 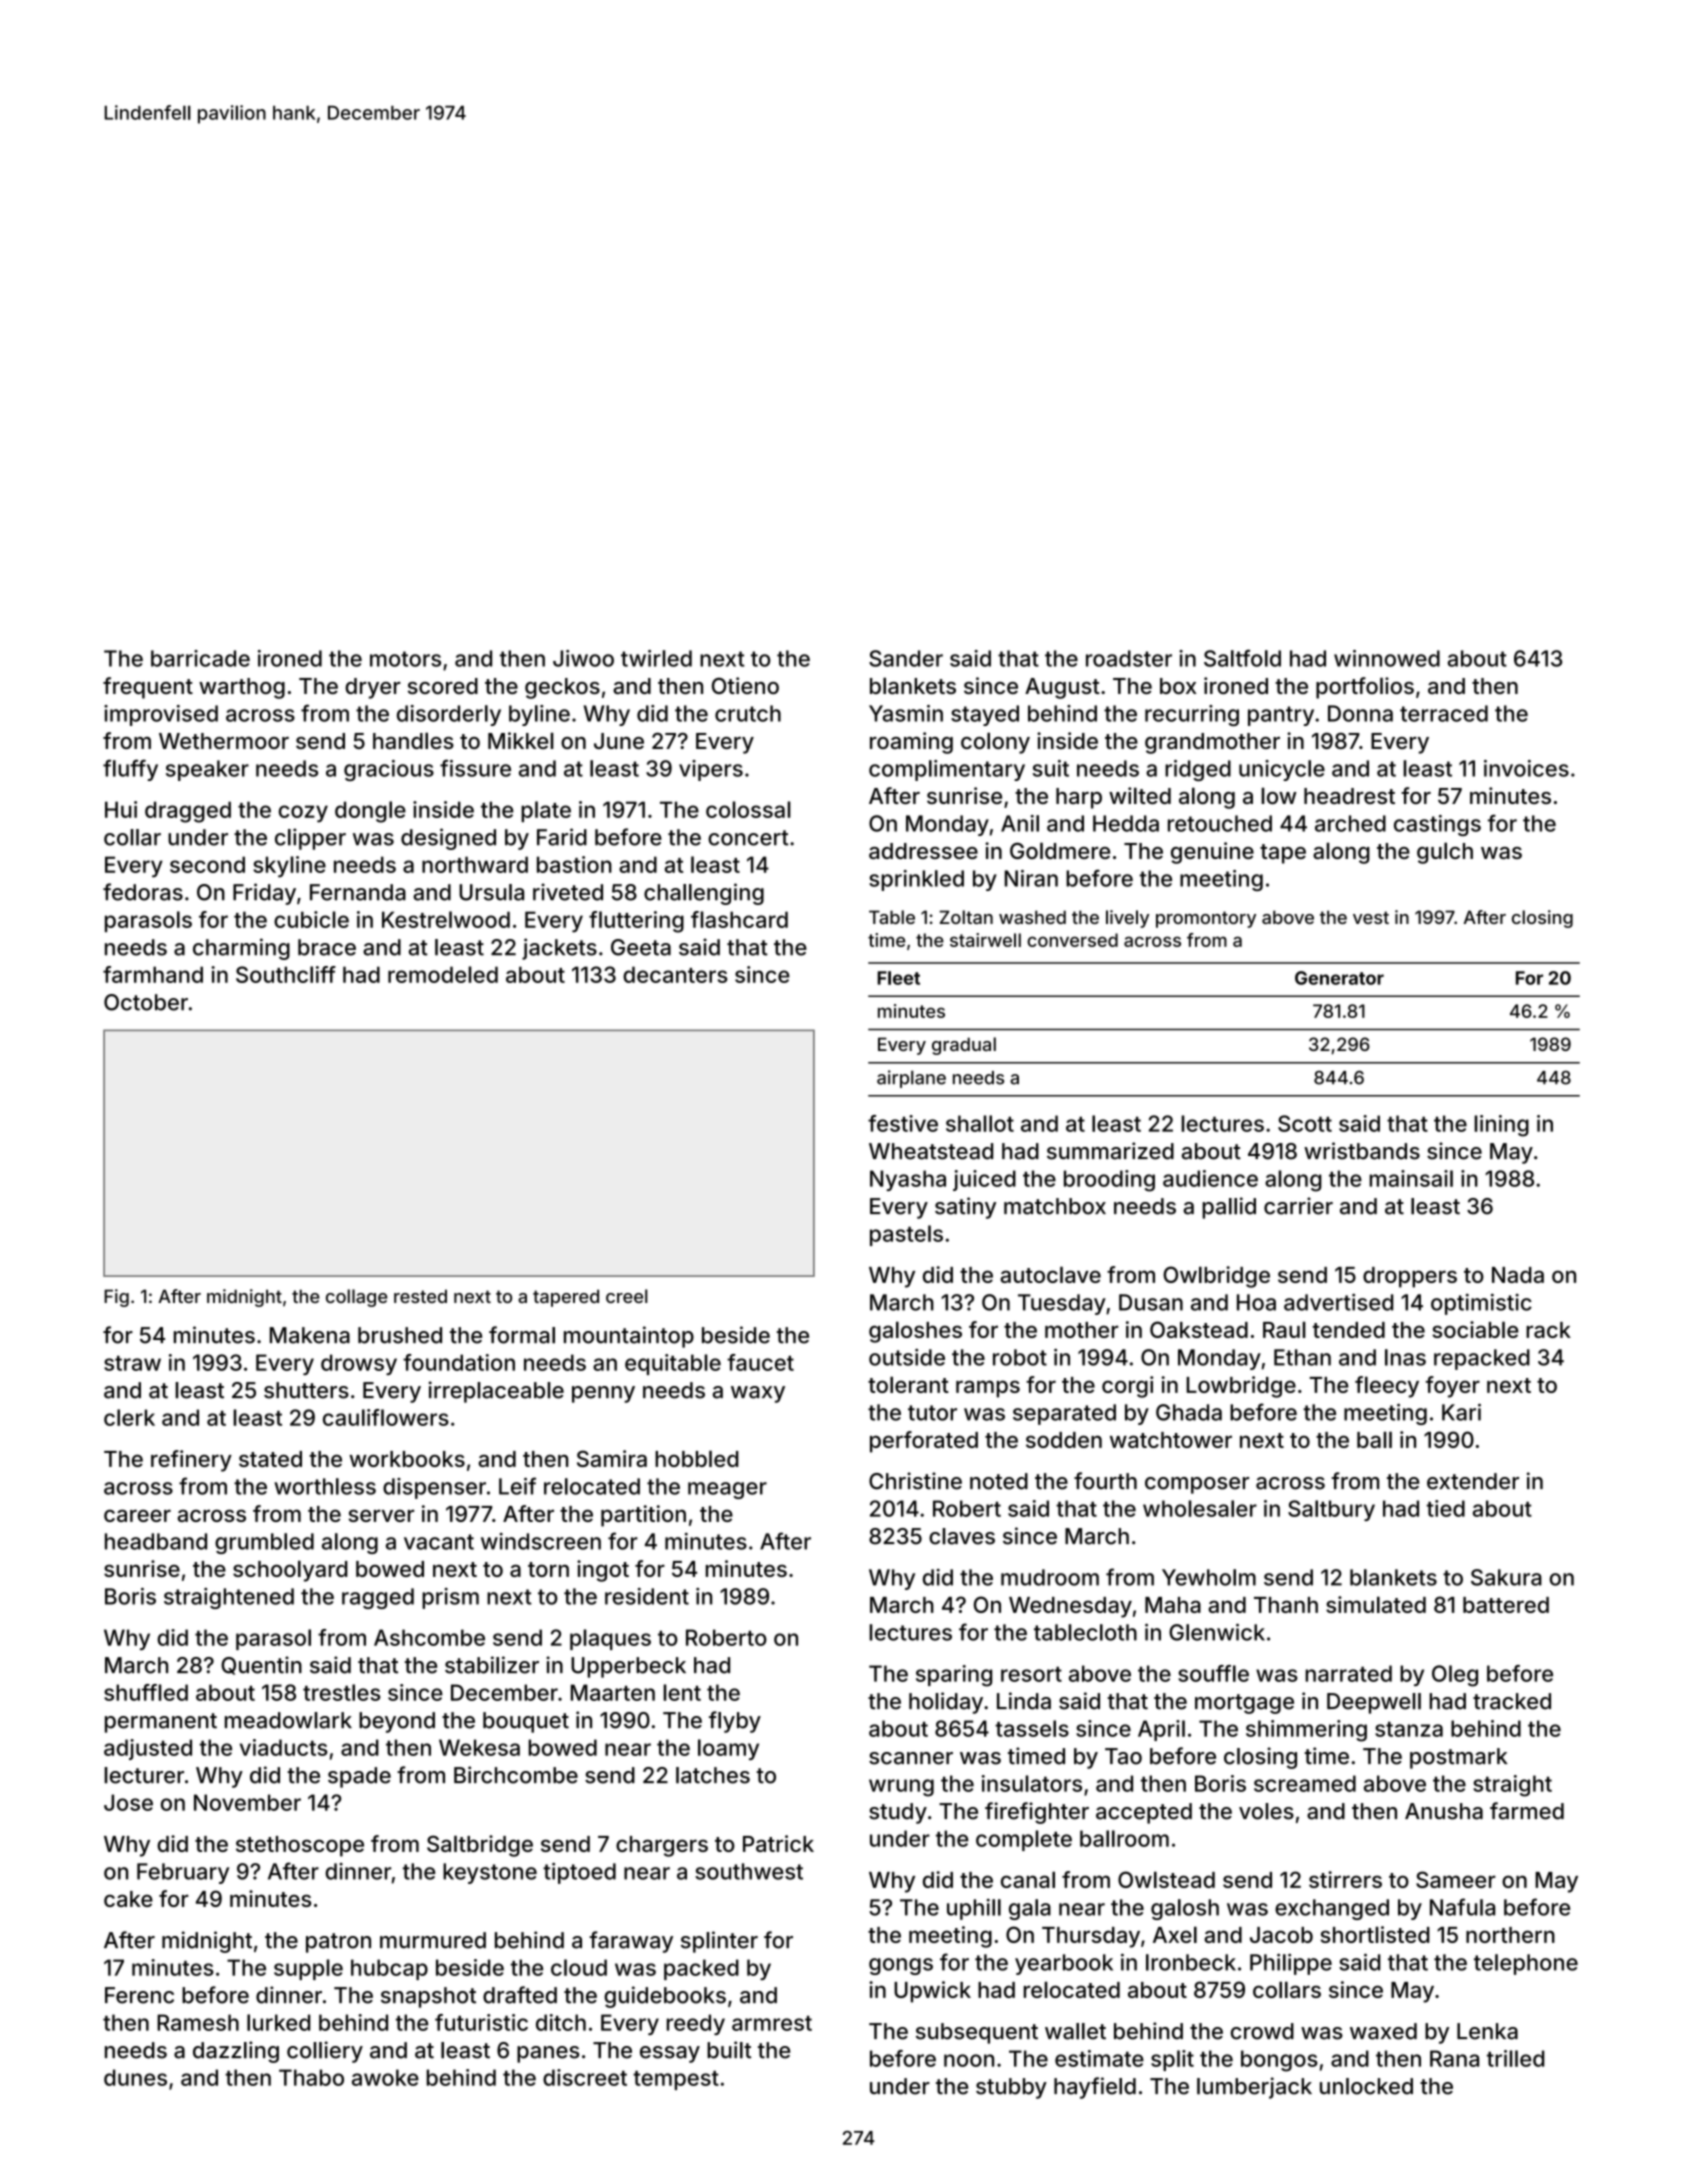 I want to click on Ferenc, so click(x=139, y=1995).
